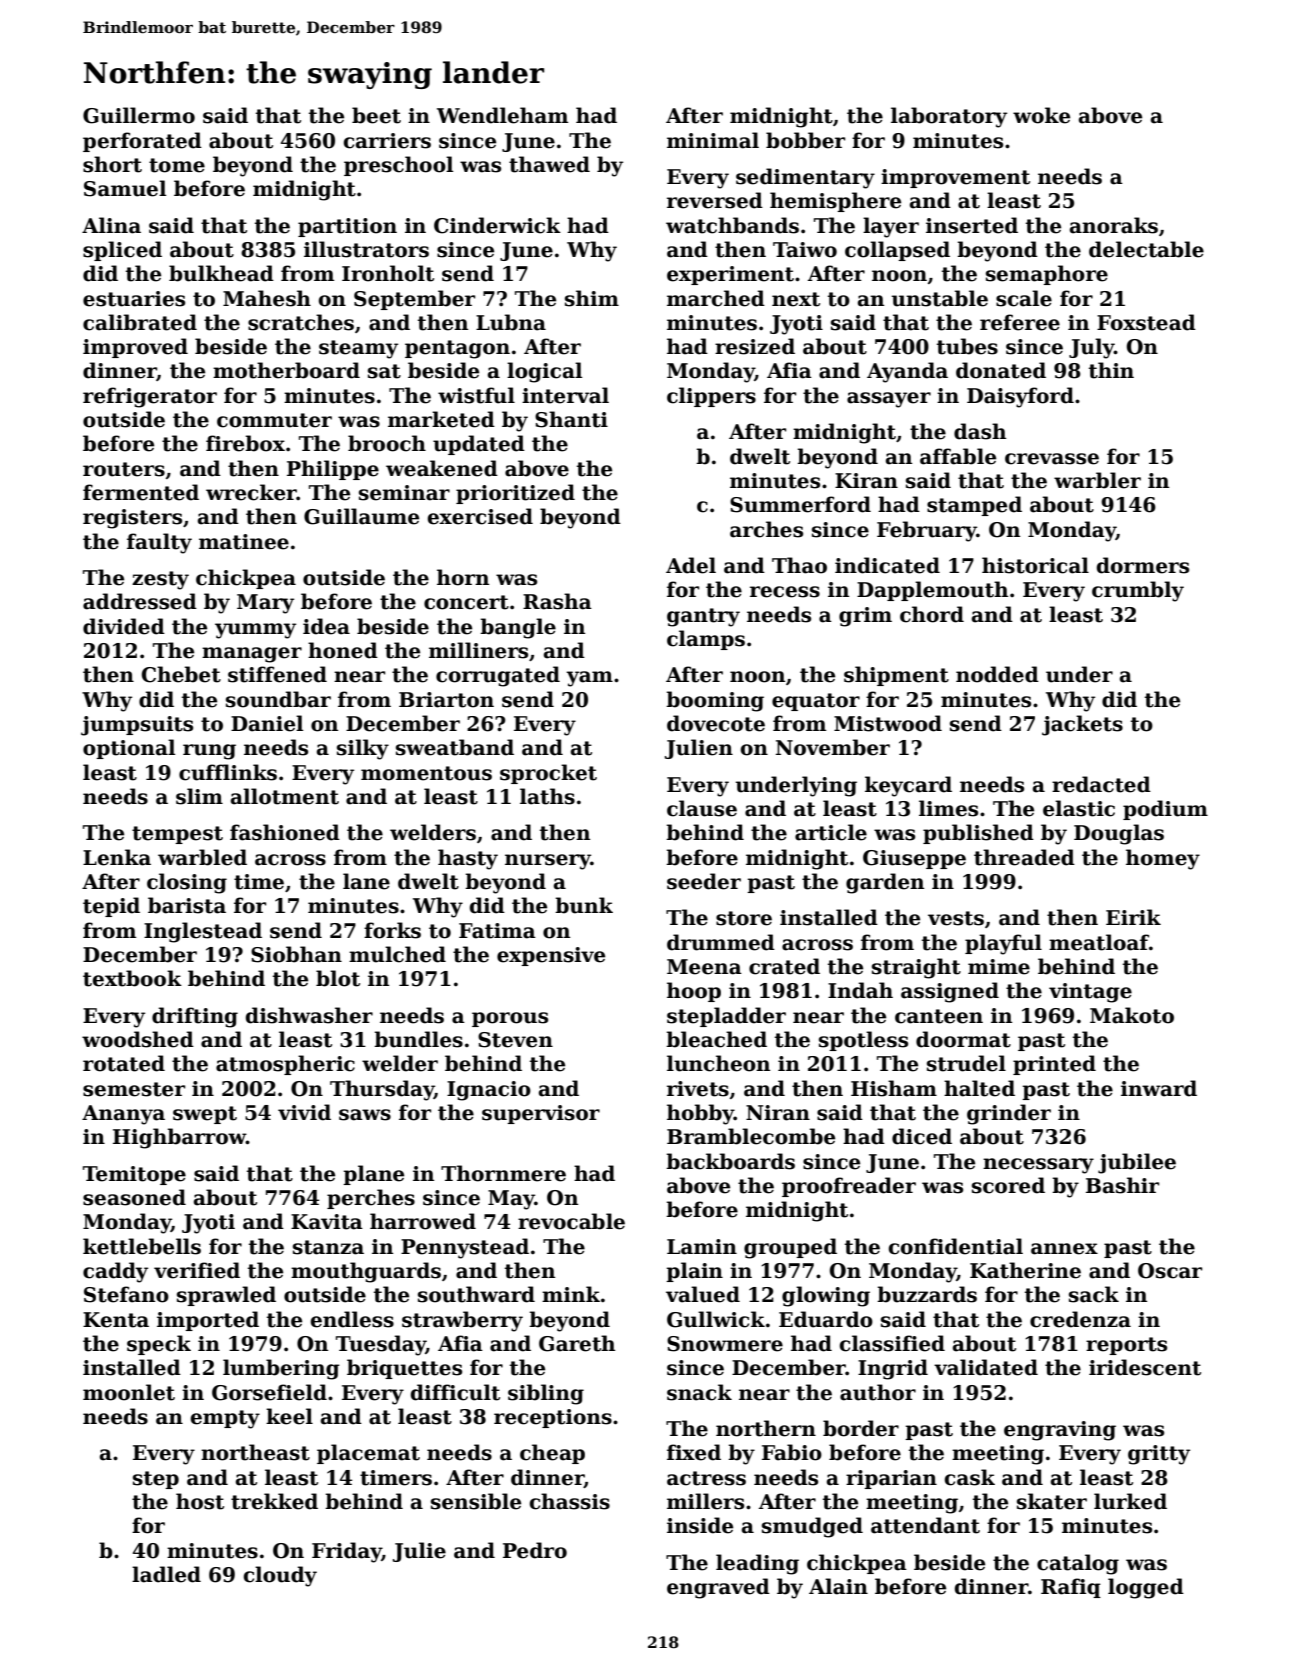 This screenshot has width=1294, height=1675. Describe the element at coordinates (816, 702) in the screenshot. I see `equator` at that location.
